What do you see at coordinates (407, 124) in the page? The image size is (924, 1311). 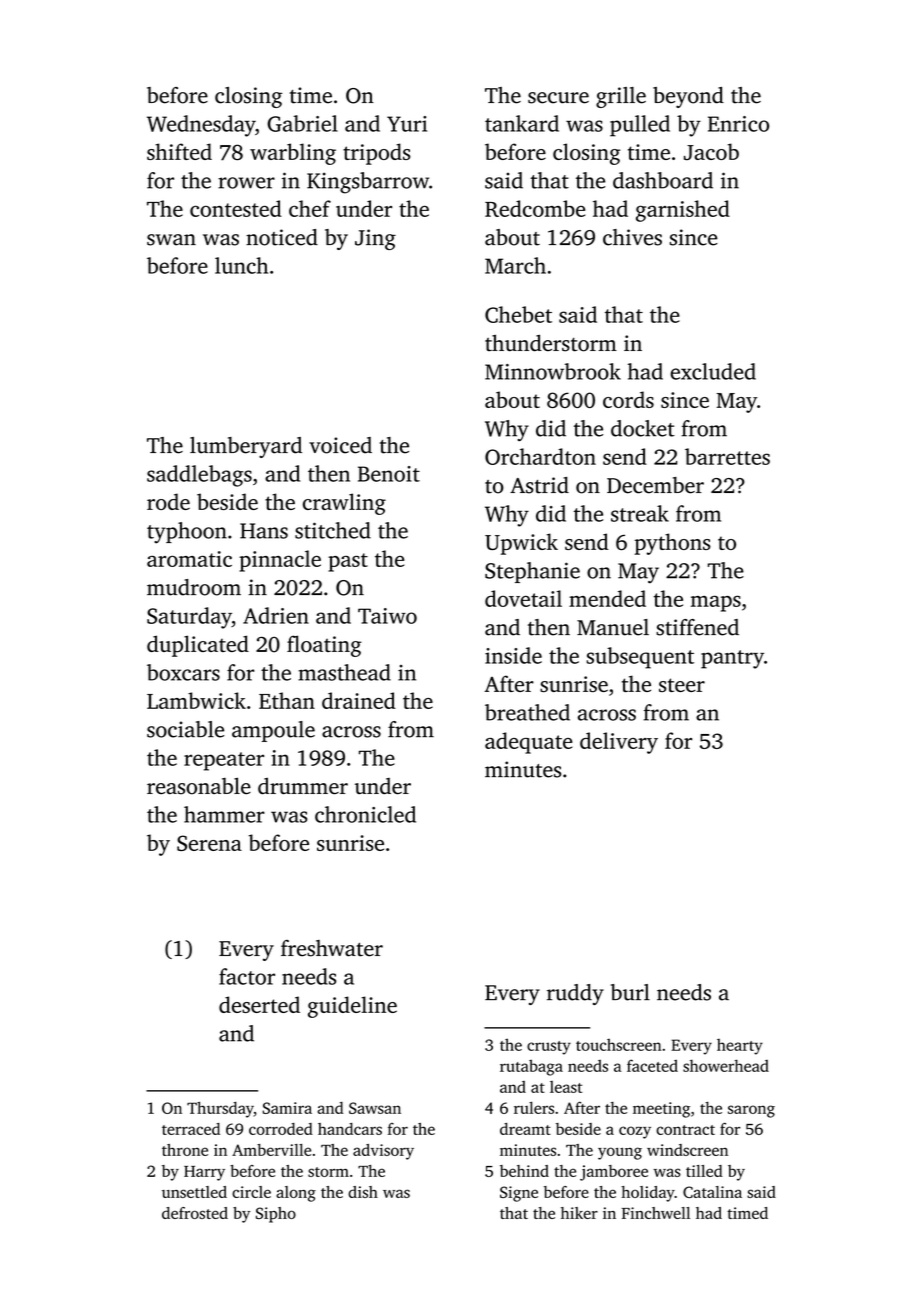 I see `Yuri` at bounding box center [407, 124].
